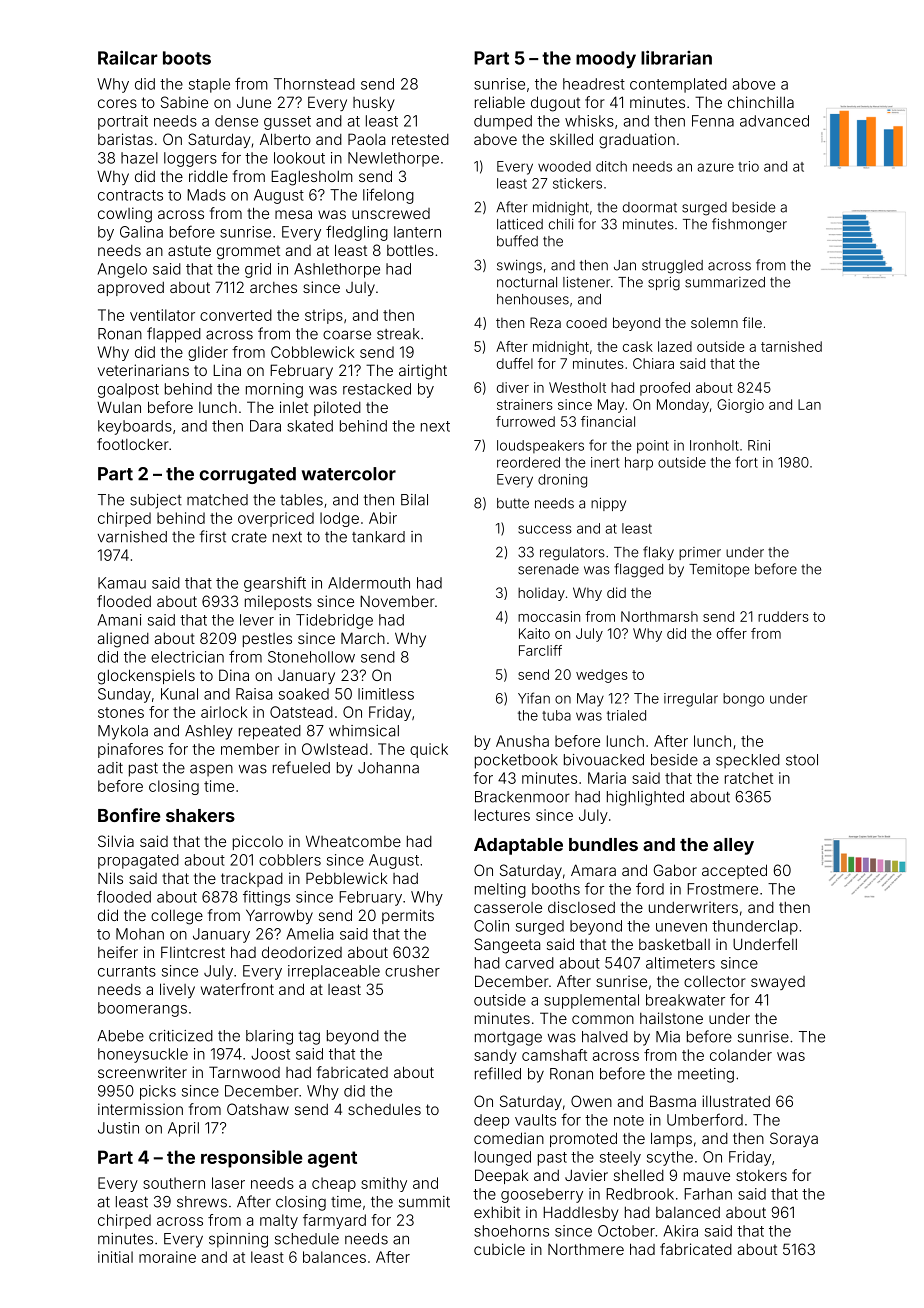 This page has width=924, height=1308. I want to click on trialed, so click(626, 715).
